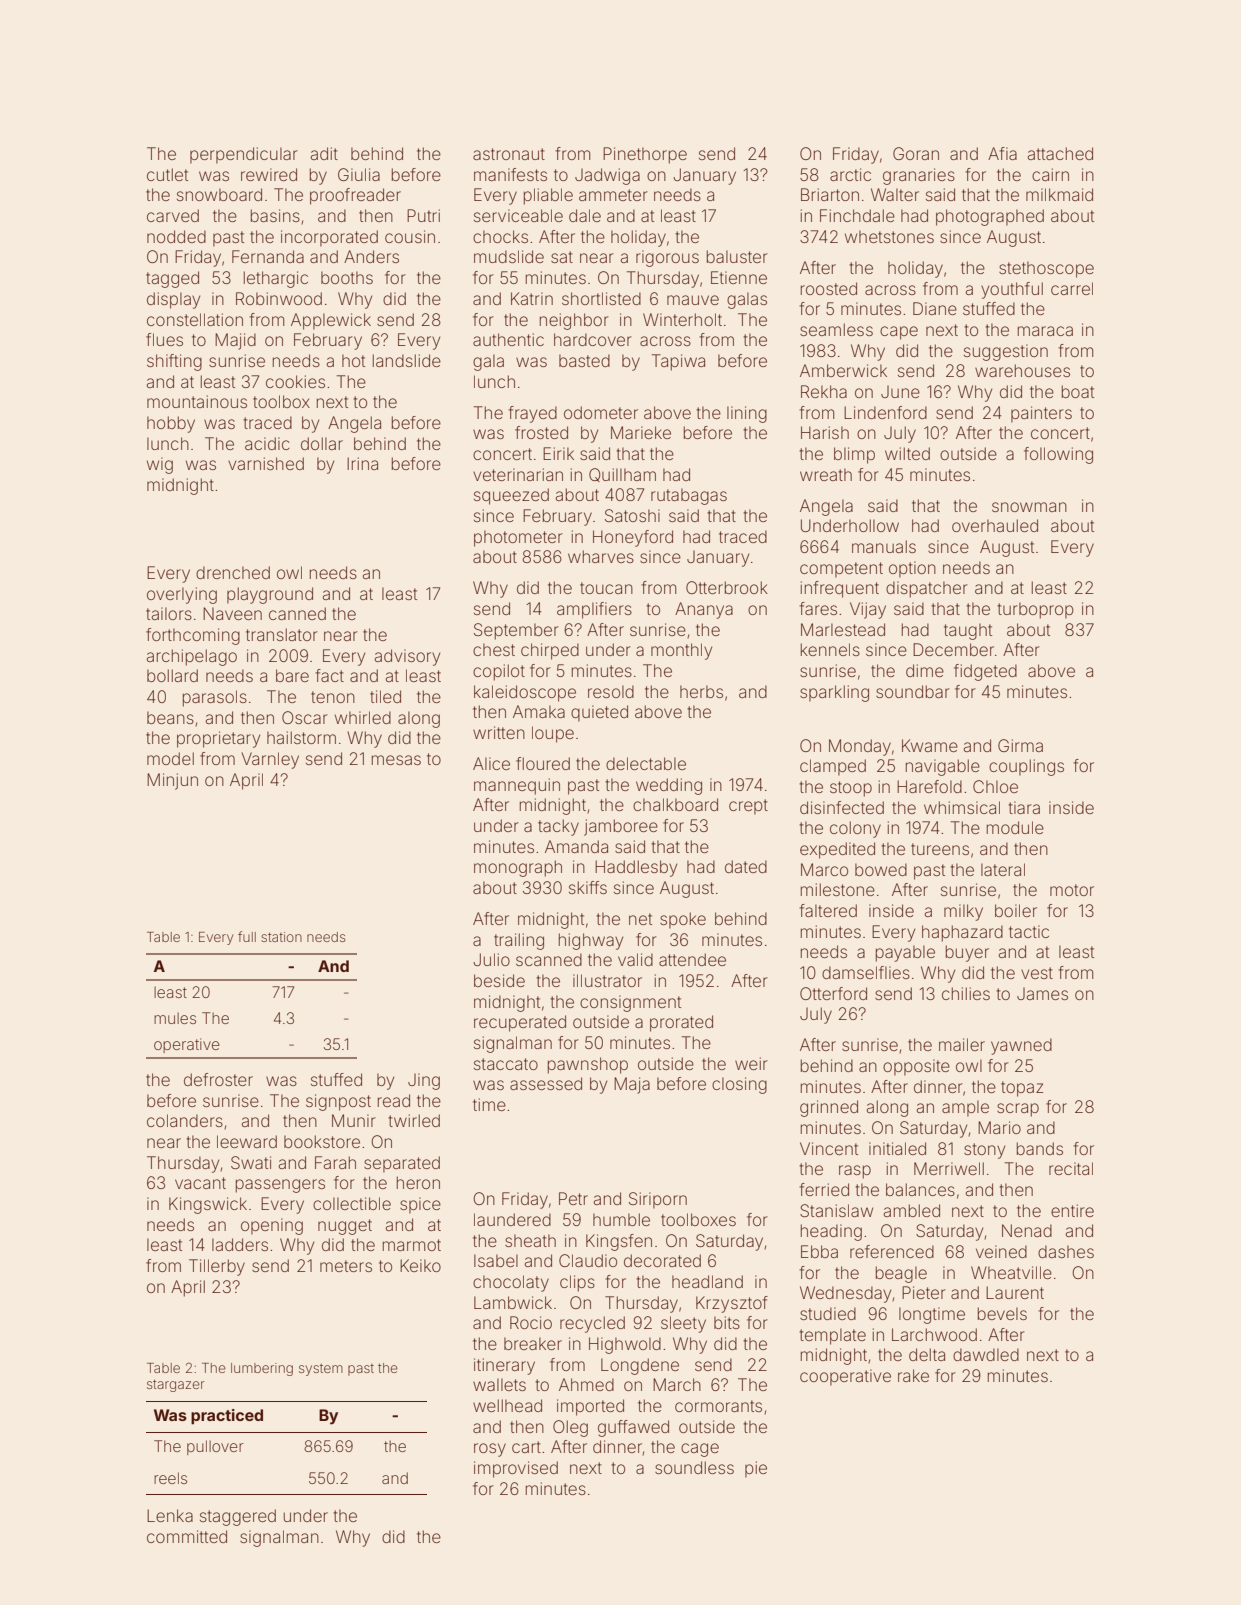  Describe the element at coordinates (645, 155) in the screenshot. I see `Pinethorpe` at that location.
